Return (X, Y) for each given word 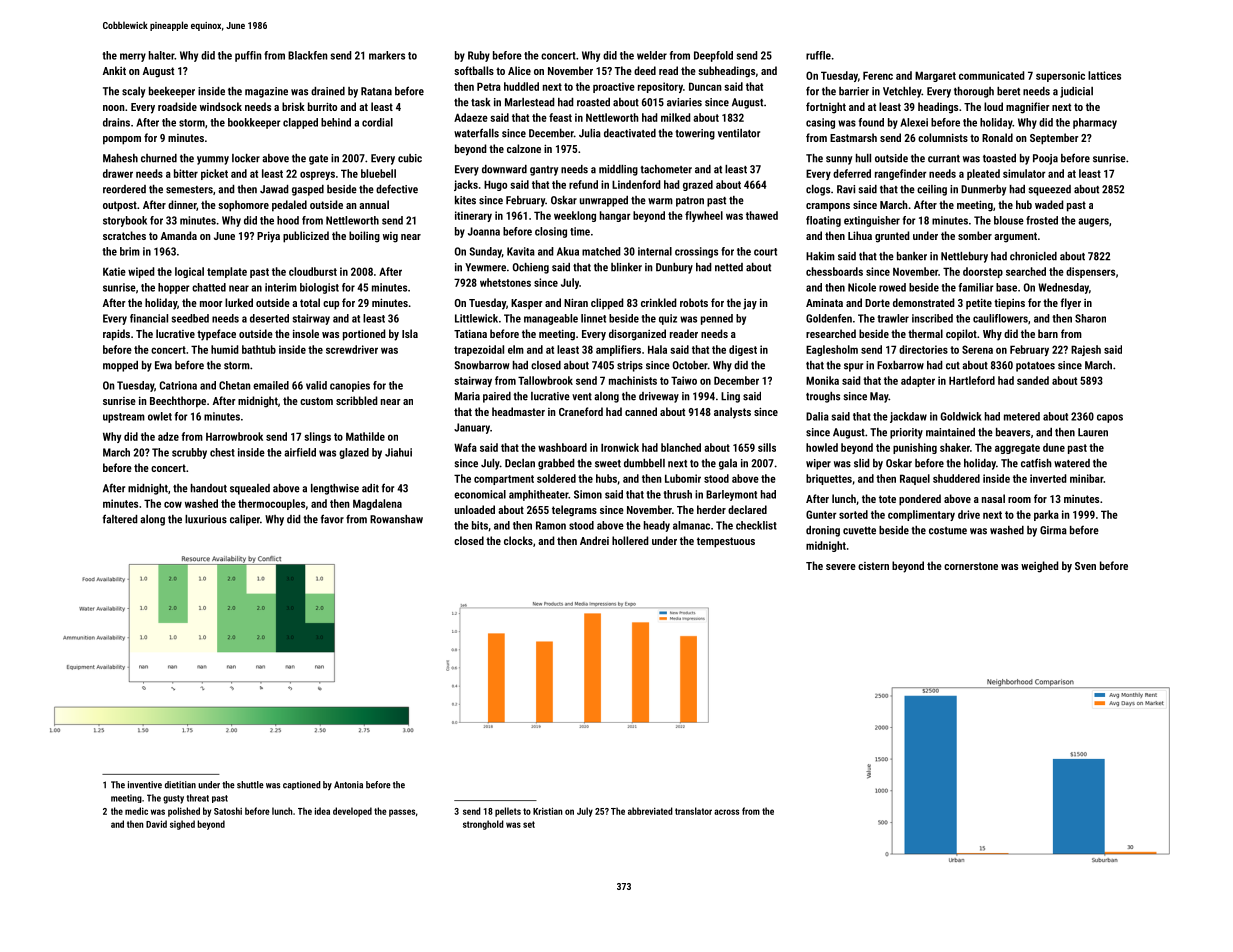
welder (652, 55)
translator (693, 811)
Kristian (548, 811)
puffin (248, 56)
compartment (504, 480)
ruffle (818, 55)
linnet (593, 318)
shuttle (250, 785)
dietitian (180, 785)
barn (1048, 333)
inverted (1048, 478)
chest (222, 452)
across (726, 812)
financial (149, 318)
